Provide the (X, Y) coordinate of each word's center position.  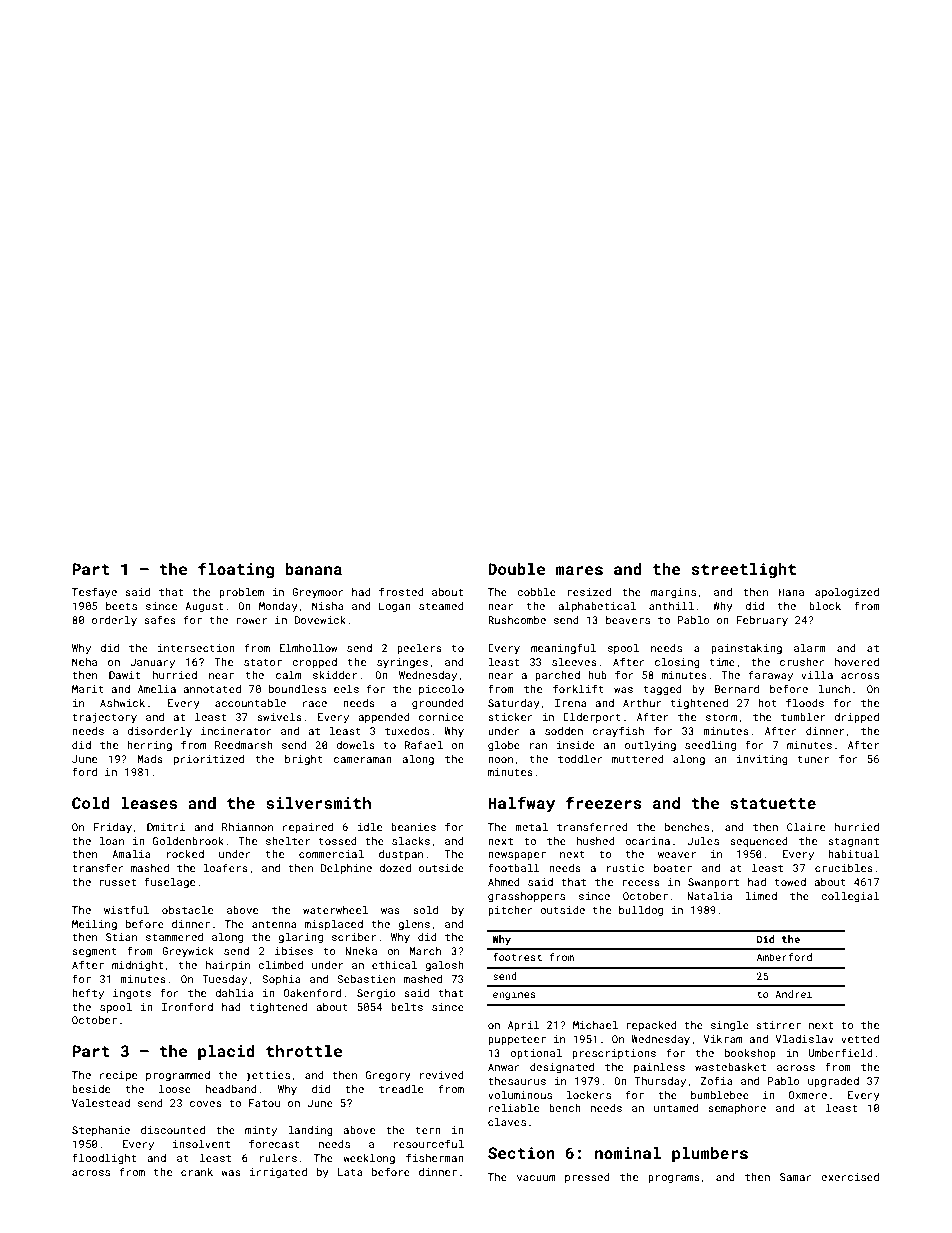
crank (197, 1172)
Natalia (709, 896)
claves (507, 1122)
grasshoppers (526, 897)
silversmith (318, 803)
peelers (419, 649)
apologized (847, 593)
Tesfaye (94, 593)
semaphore (737, 1109)
